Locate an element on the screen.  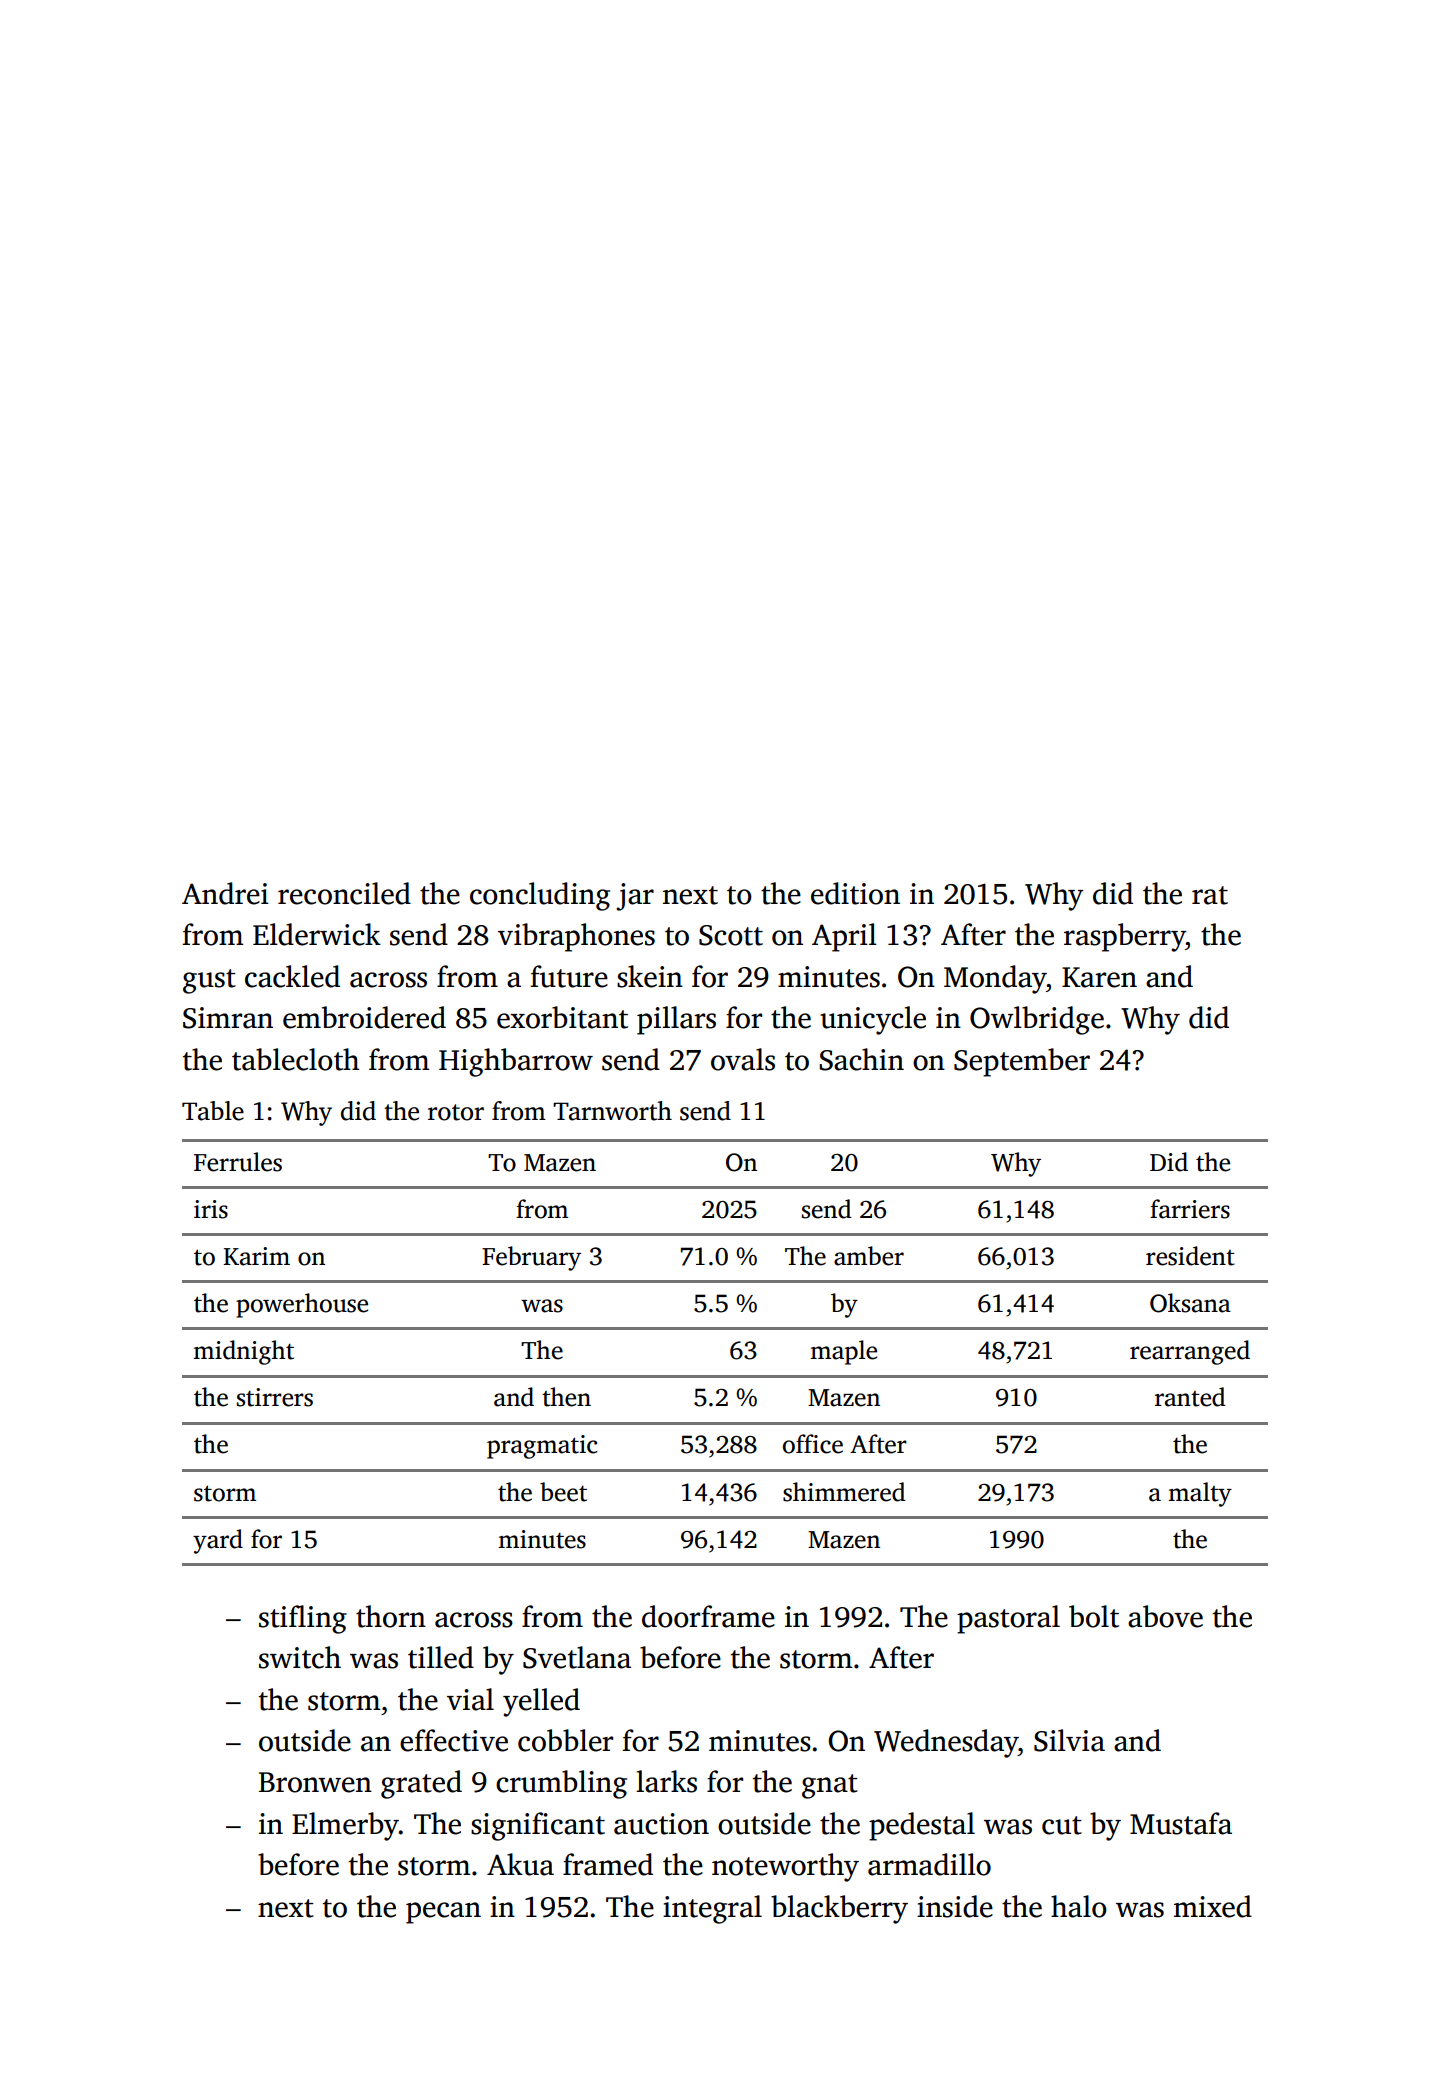
tilled is located at coordinates (441, 1657).
